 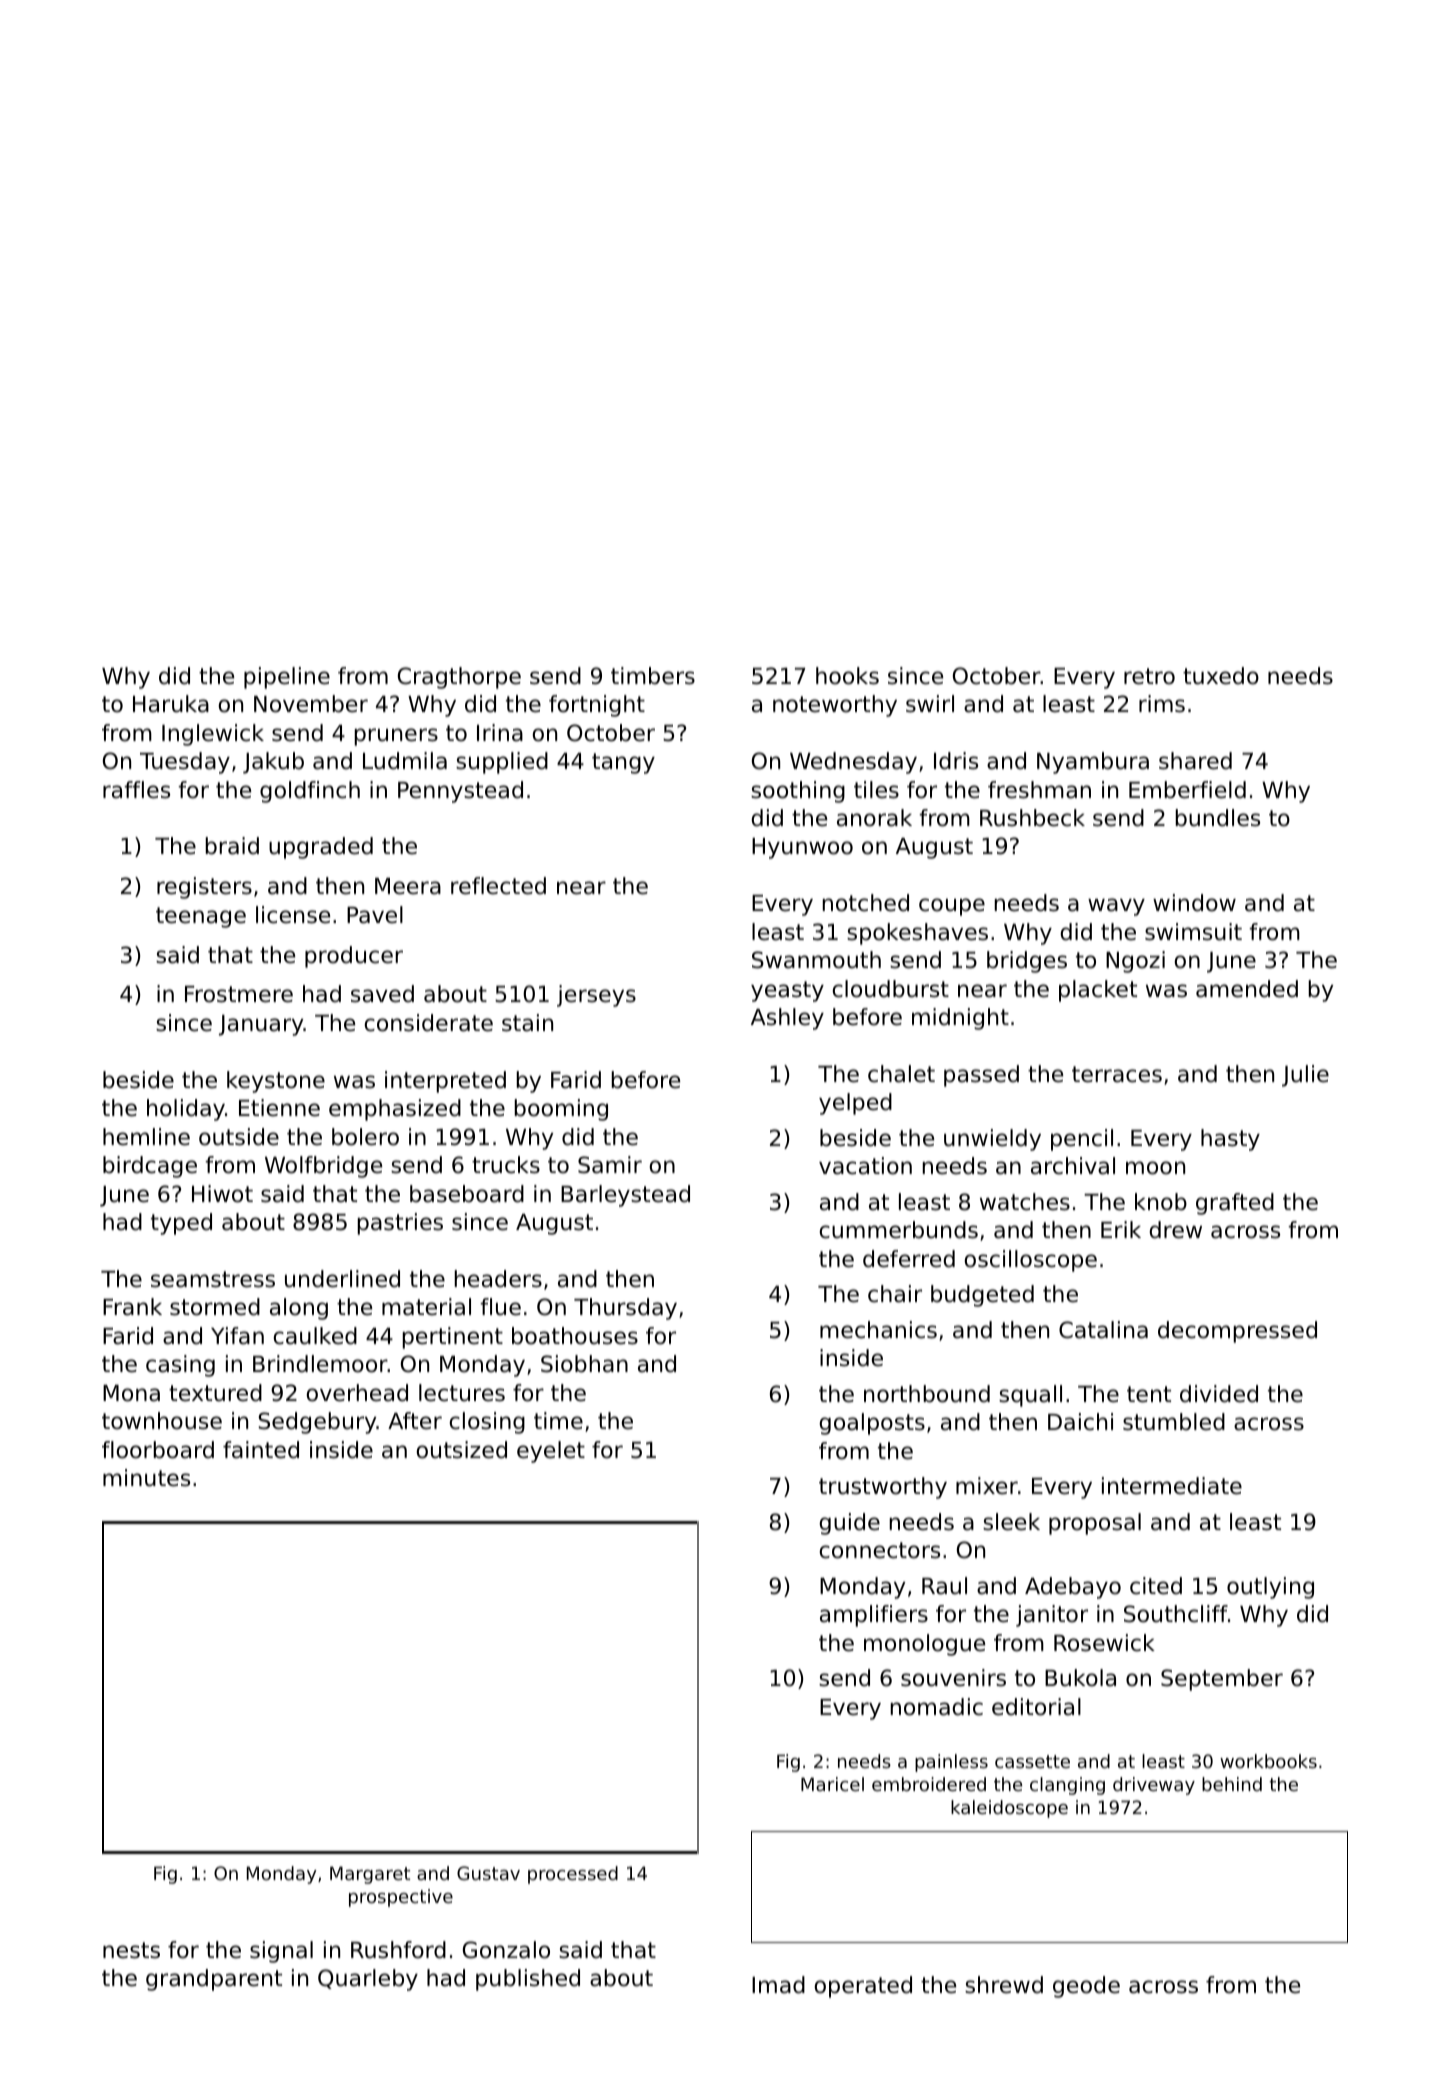 What do you see at coordinates (276, 1082) in the screenshot?
I see `keystone` at bounding box center [276, 1082].
